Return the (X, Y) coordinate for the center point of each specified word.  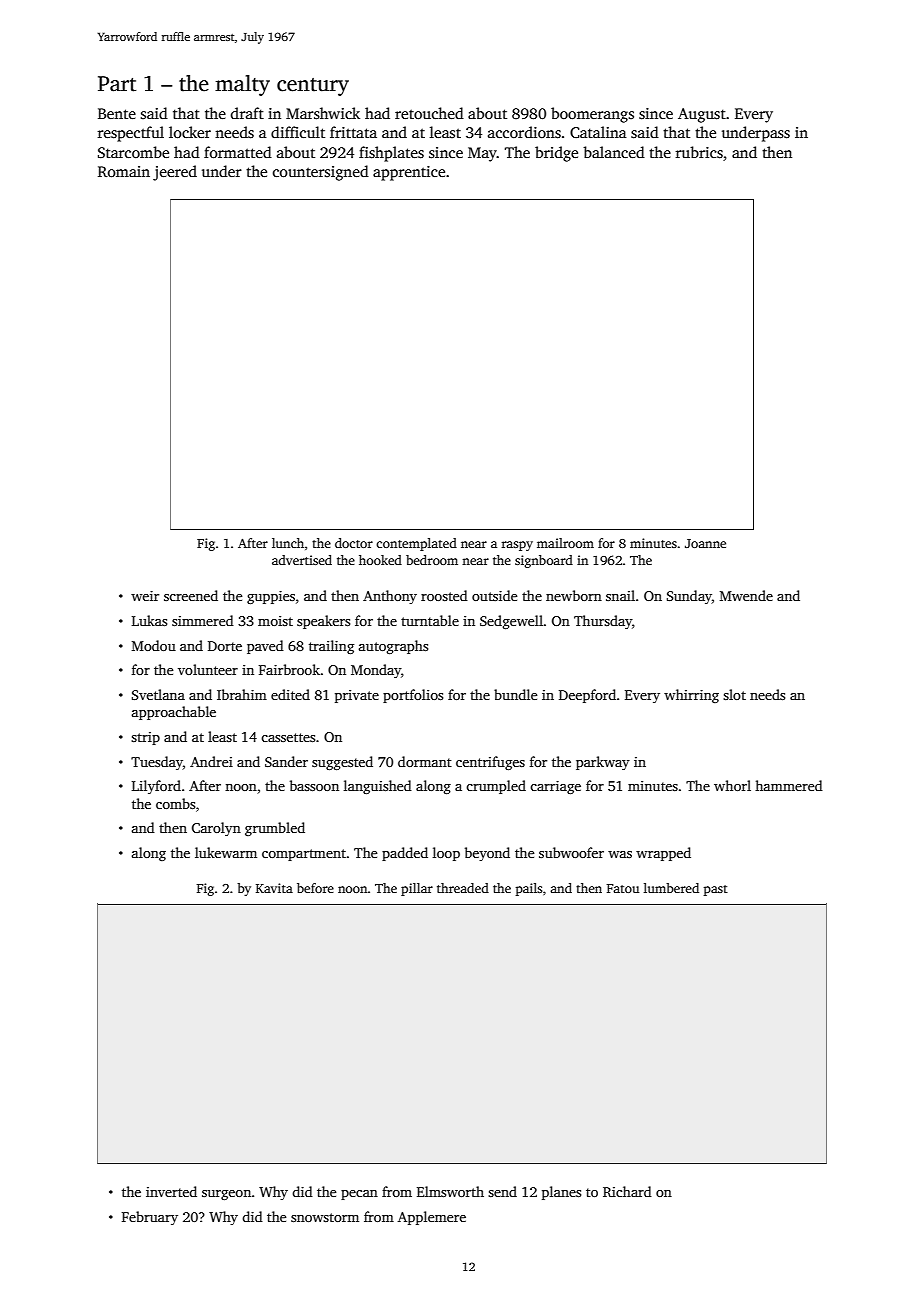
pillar (417, 889)
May (482, 154)
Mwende (746, 595)
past (716, 890)
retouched (429, 113)
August (702, 115)
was (620, 854)
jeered (175, 173)
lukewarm (226, 852)
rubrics (699, 152)
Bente (117, 113)
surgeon (226, 1195)
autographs (393, 647)
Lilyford (156, 787)
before (315, 888)
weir (145, 596)
